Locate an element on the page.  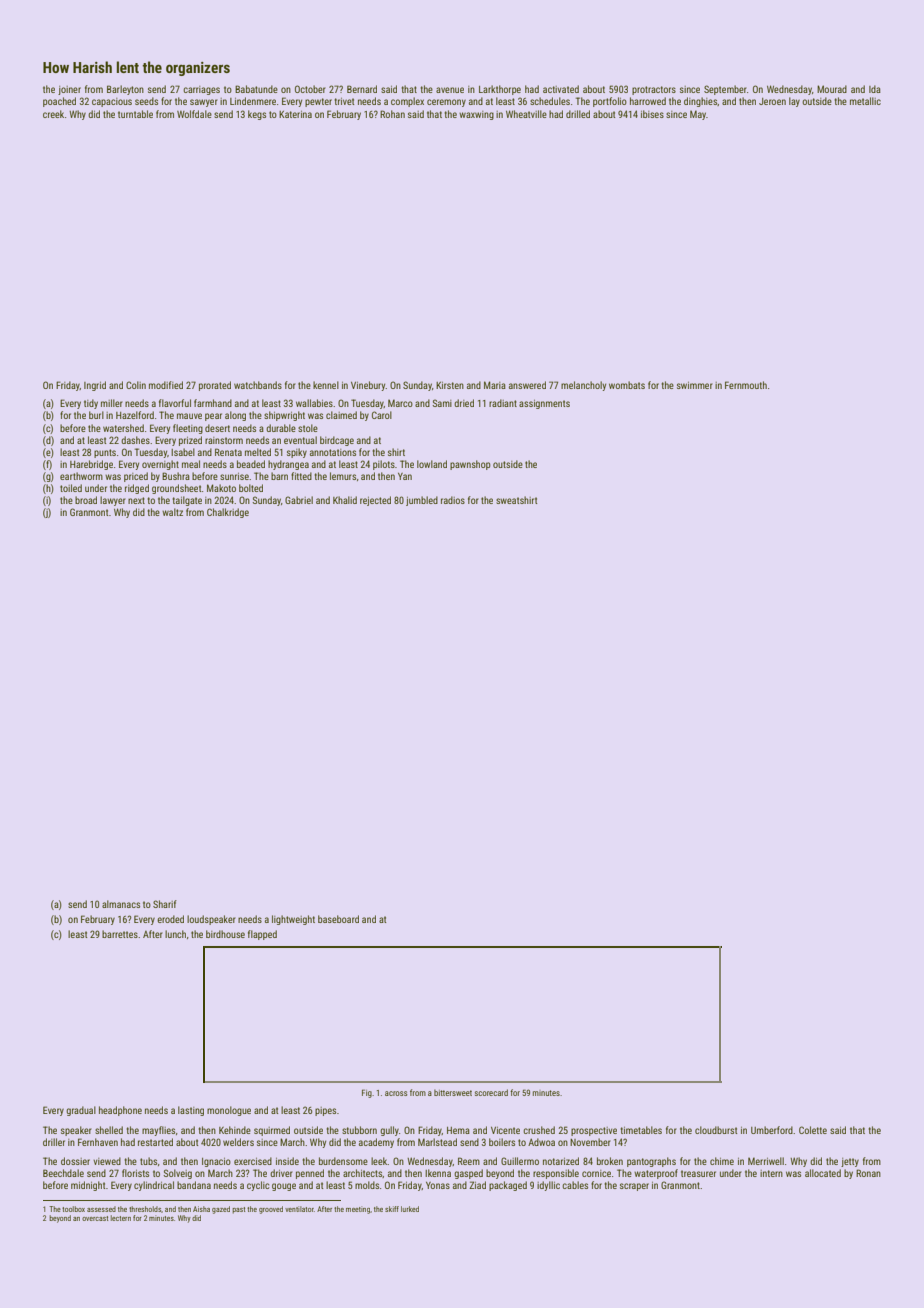
swimmer is located at coordinates (695, 385).
